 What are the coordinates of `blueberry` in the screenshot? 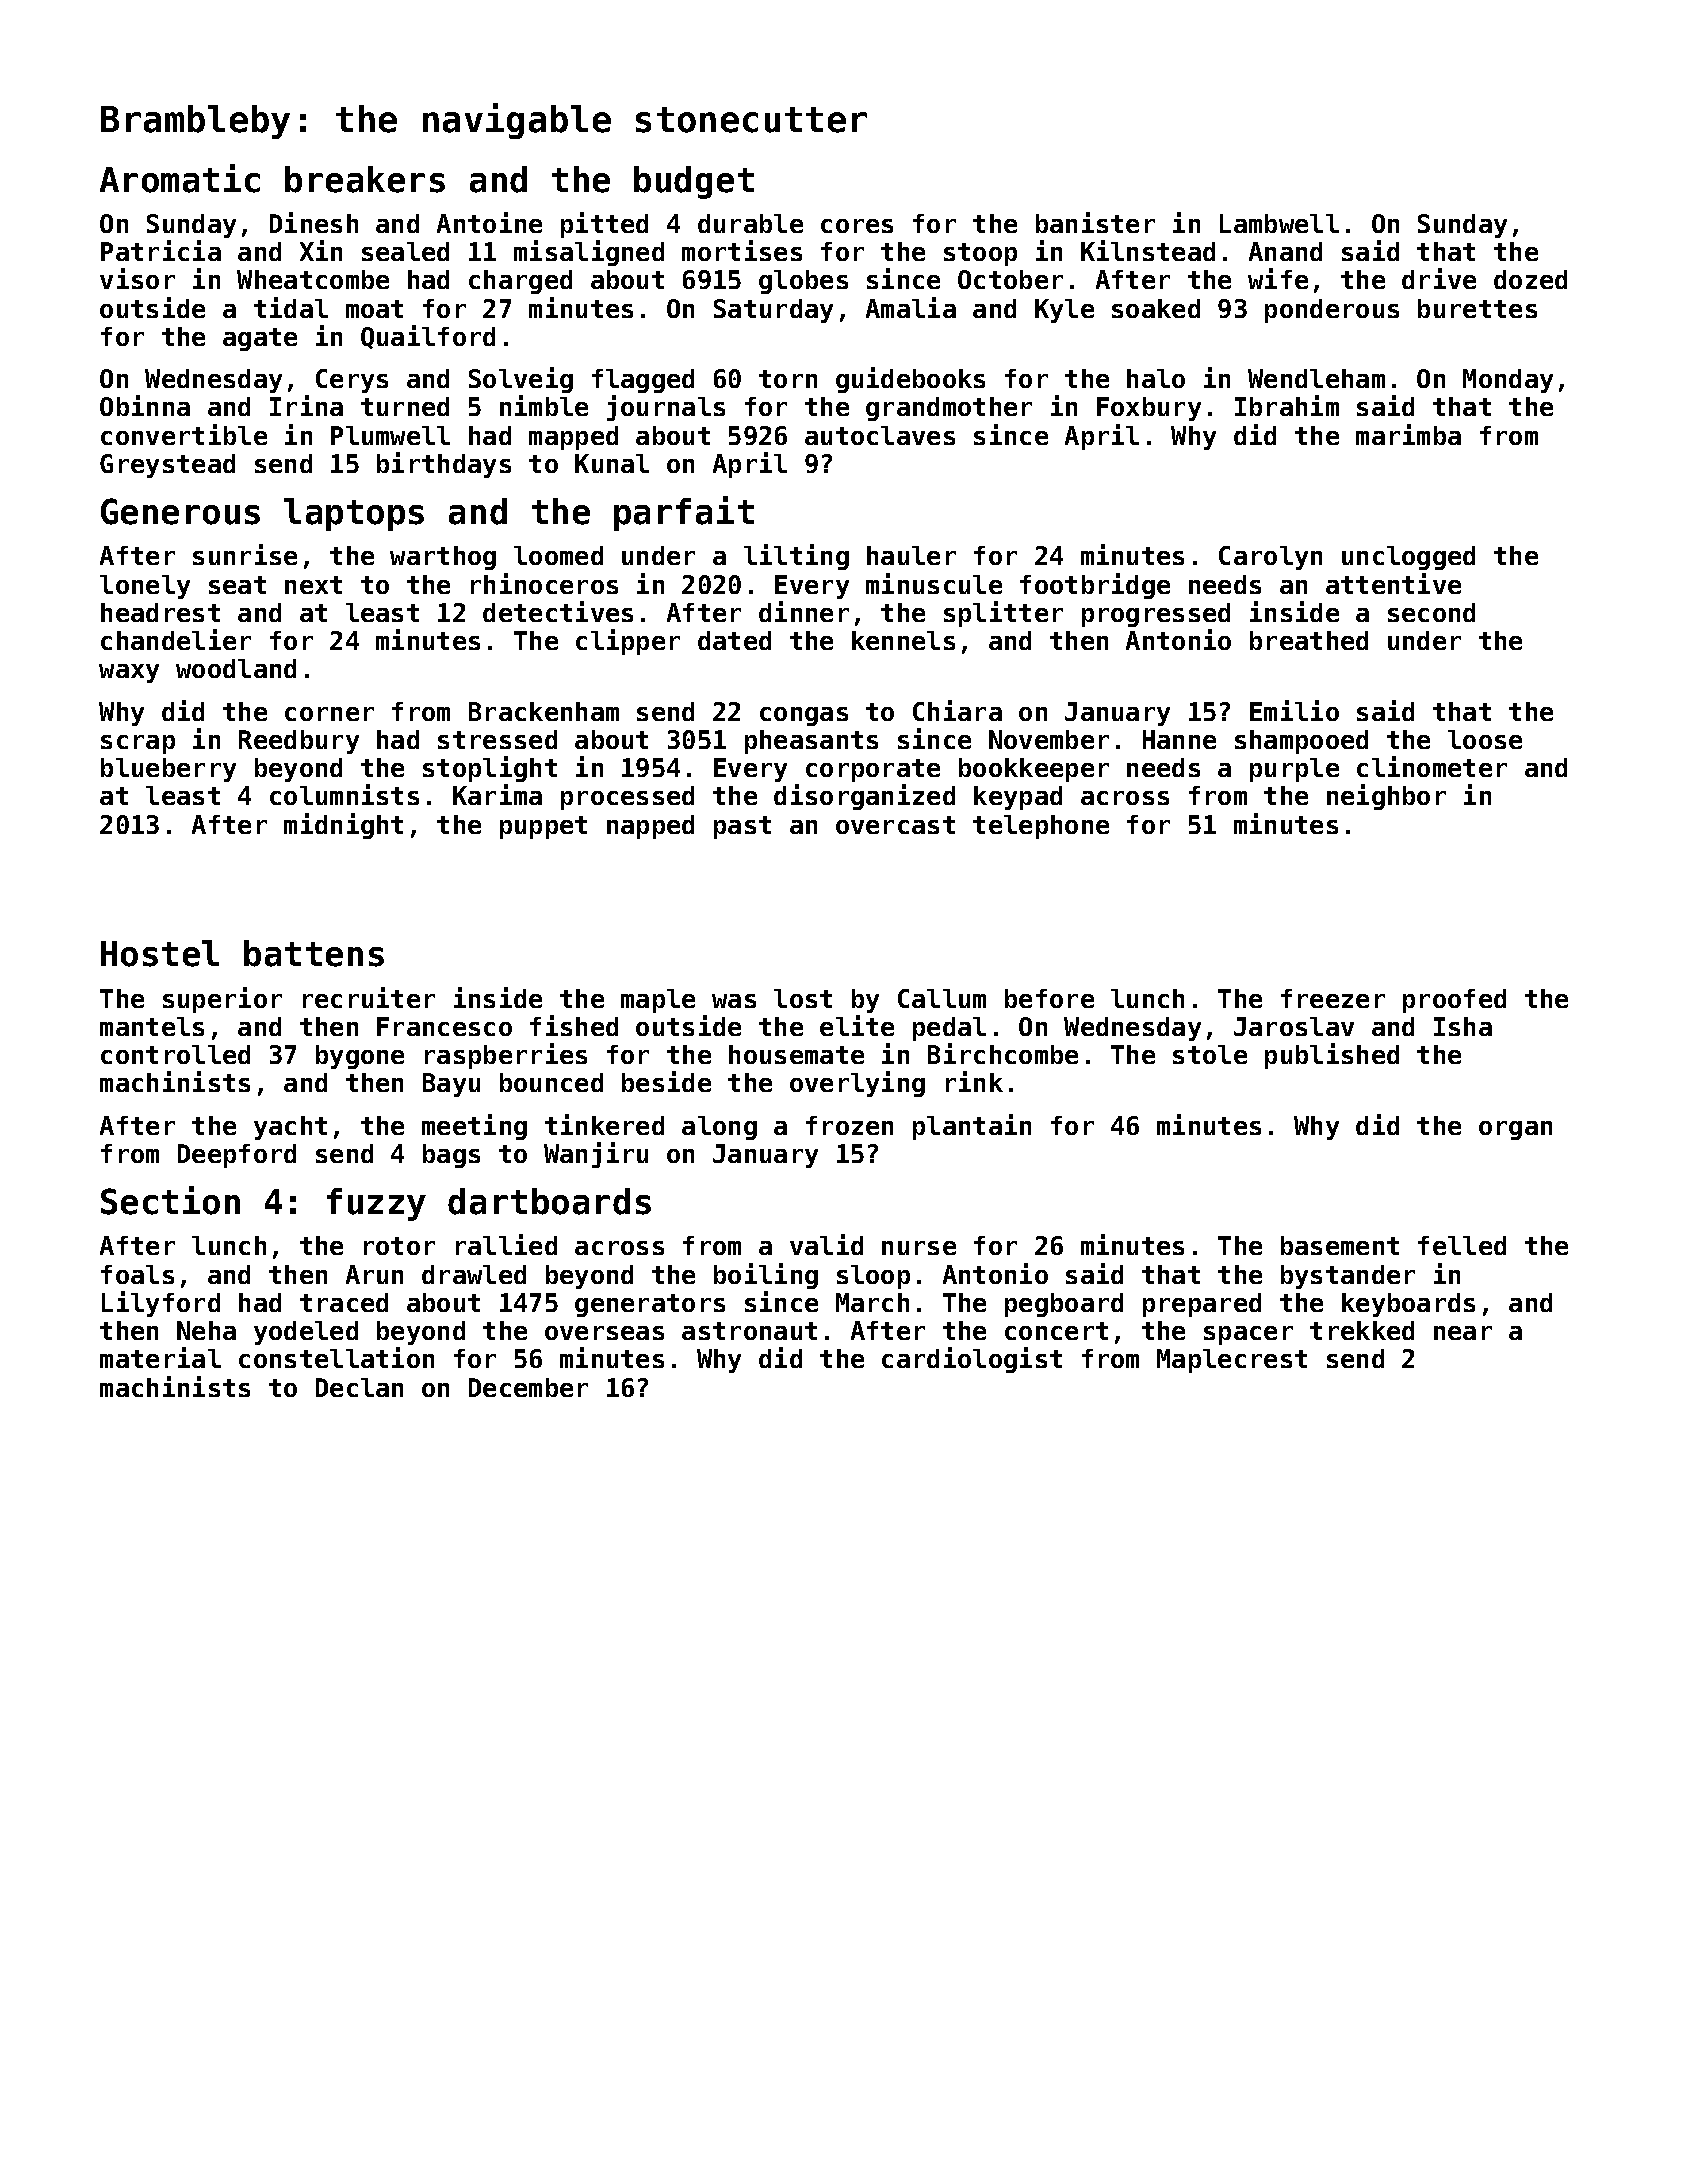 It's located at (168, 770).
